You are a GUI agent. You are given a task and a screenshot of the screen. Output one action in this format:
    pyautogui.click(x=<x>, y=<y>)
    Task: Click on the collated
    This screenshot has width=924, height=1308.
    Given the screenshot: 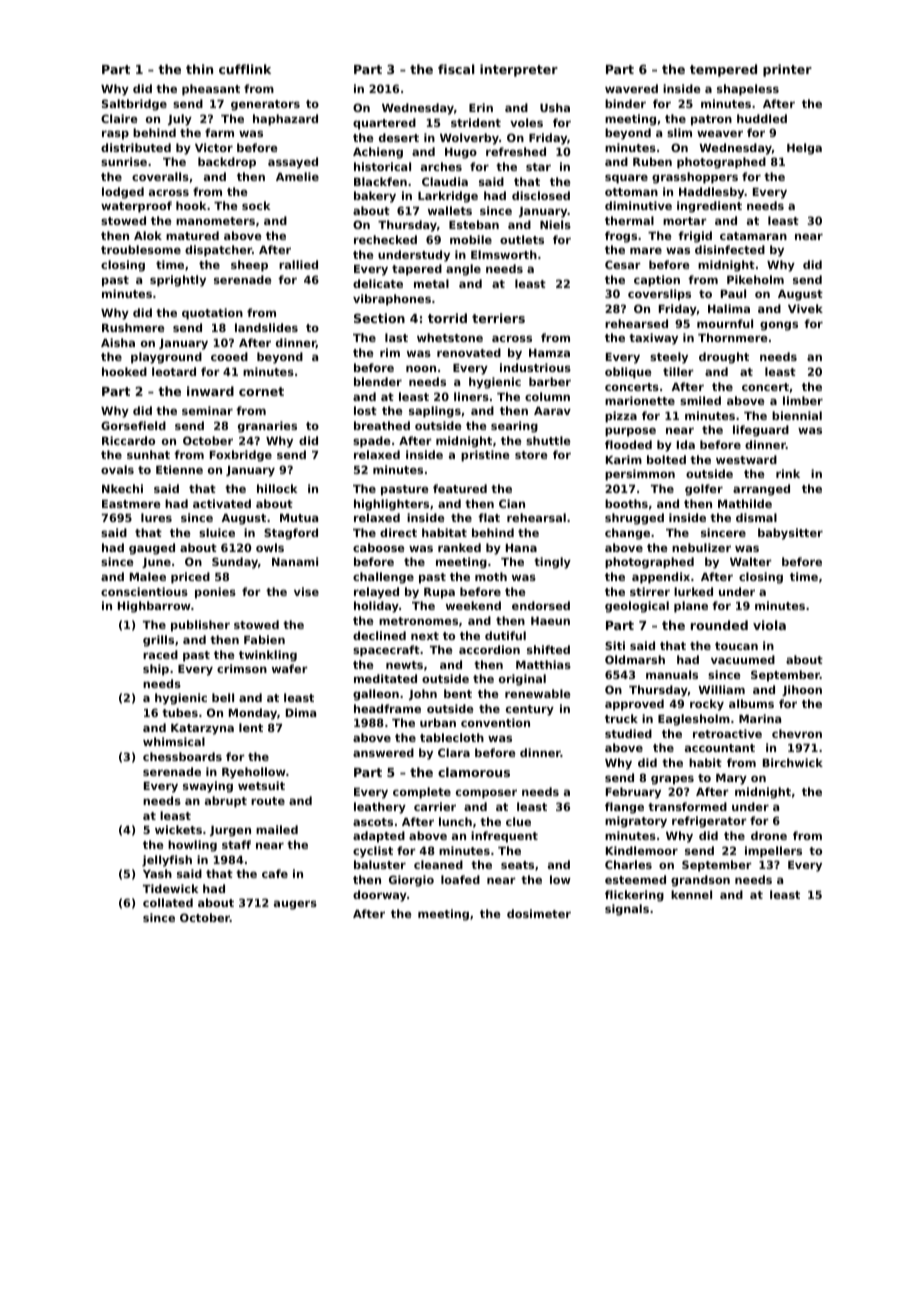 What is the action you would take?
    pyautogui.click(x=168, y=902)
